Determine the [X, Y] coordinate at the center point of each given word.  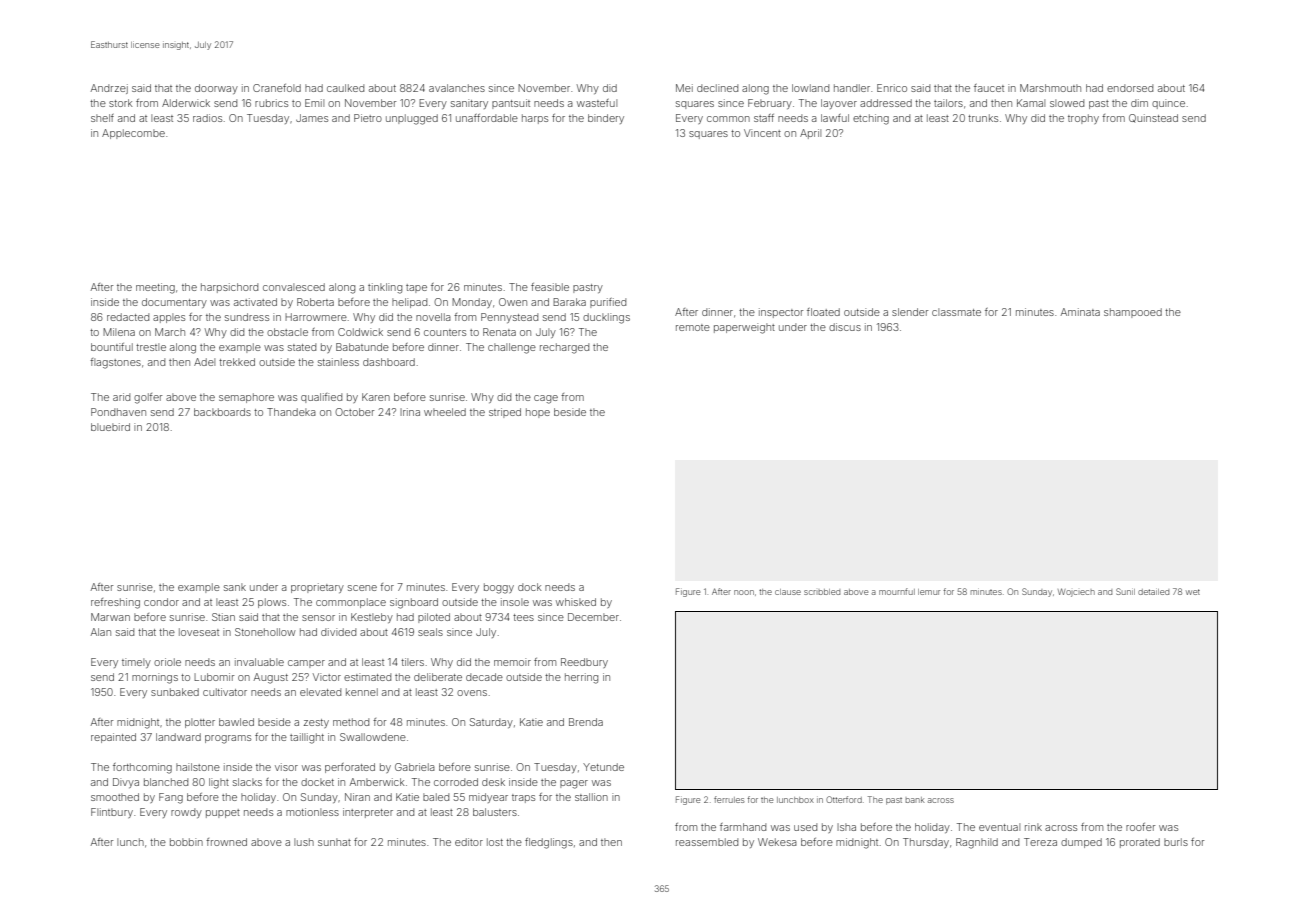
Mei [684, 88]
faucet [989, 88]
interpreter [368, 813]
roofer [1140, 827]
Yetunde [603, 767]
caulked [345, 88]
